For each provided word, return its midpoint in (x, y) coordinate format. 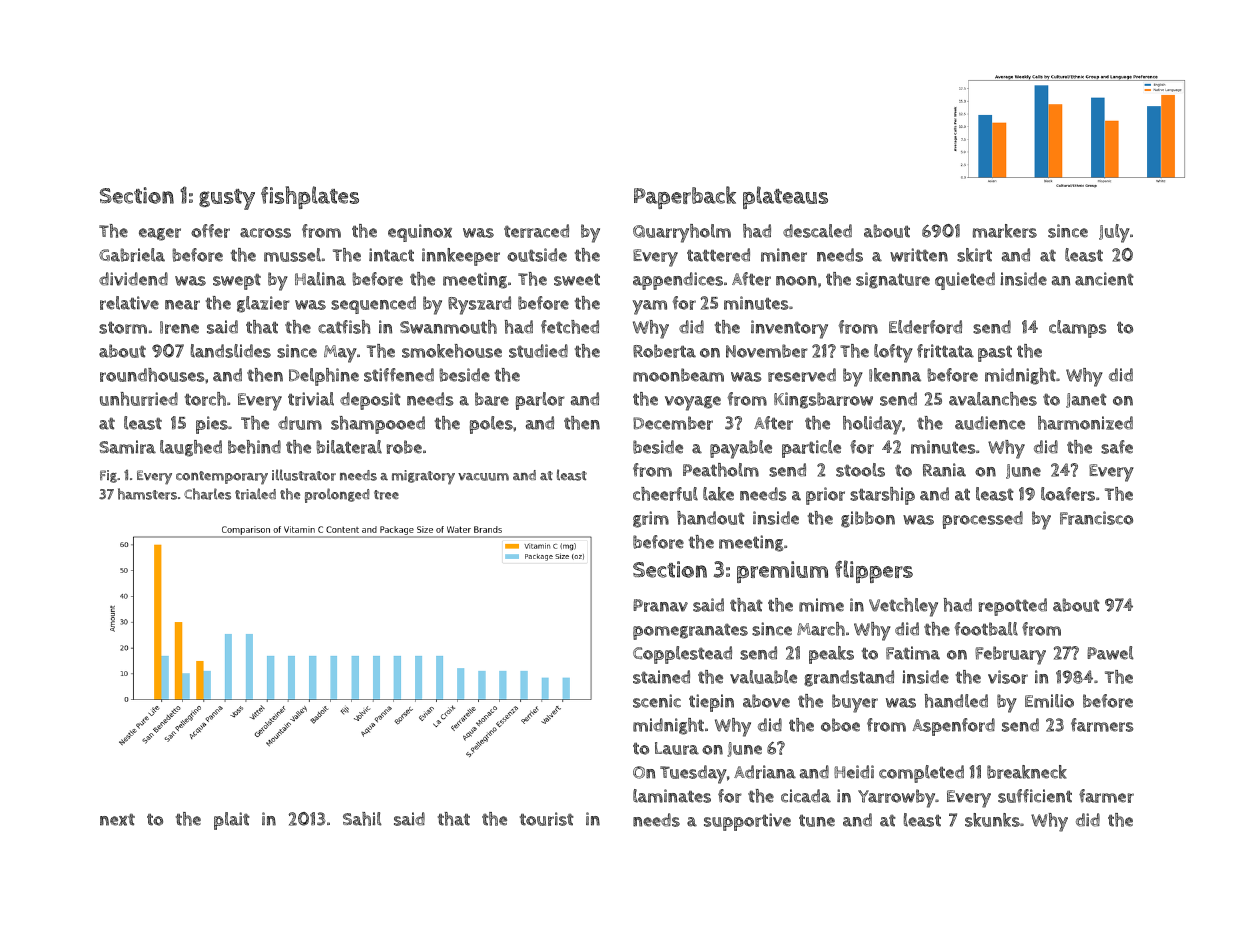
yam (650, 307)
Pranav (660, 605)
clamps (1077, 329)
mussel (292, 255)
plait (232, 821)
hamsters (147, 494)
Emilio (1049, 701)
